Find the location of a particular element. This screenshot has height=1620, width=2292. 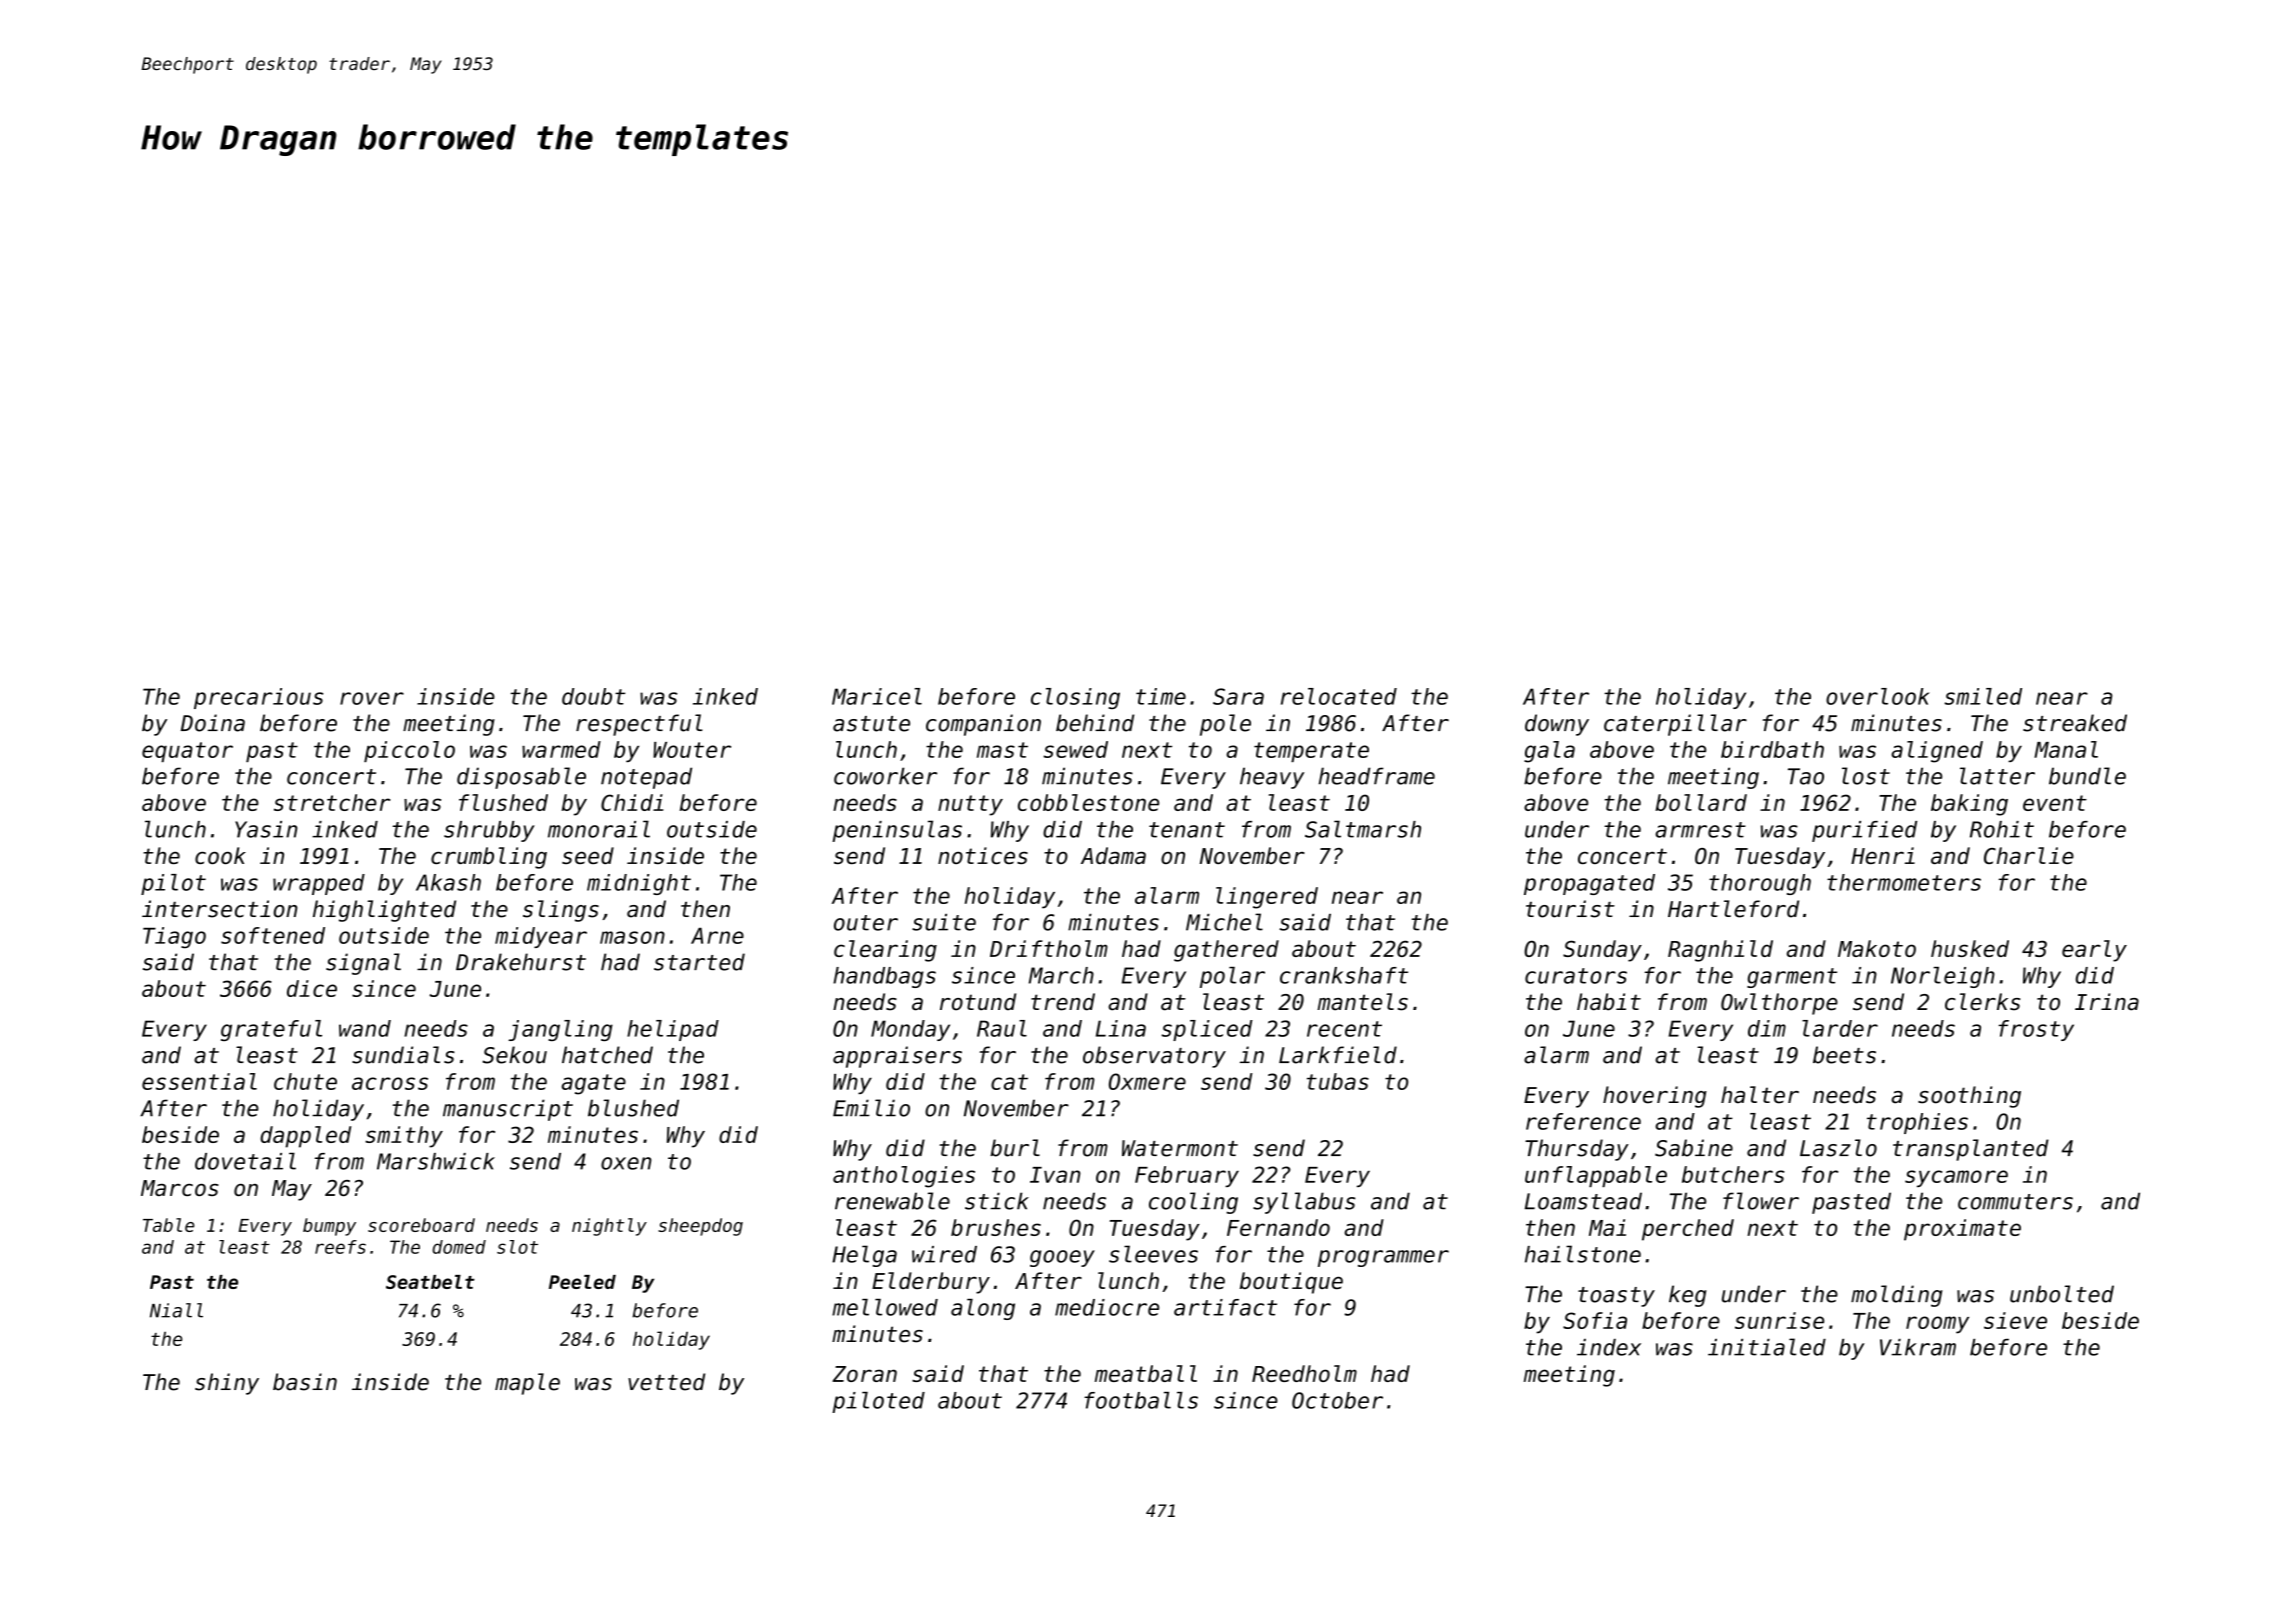

Maricel is located at coordinates (877, 696).
